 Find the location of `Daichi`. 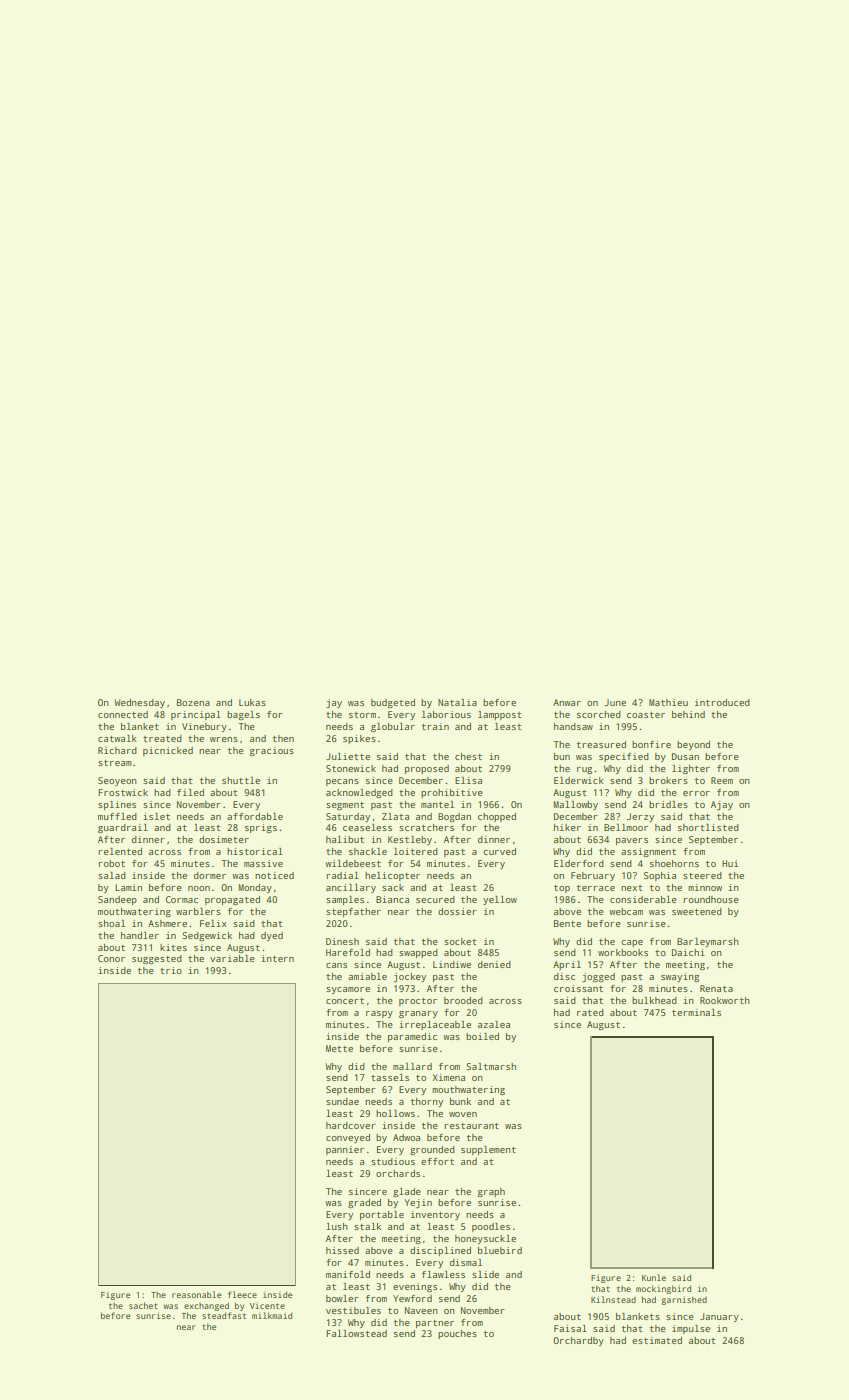

Daichi is located at coordinates (688, 952).
